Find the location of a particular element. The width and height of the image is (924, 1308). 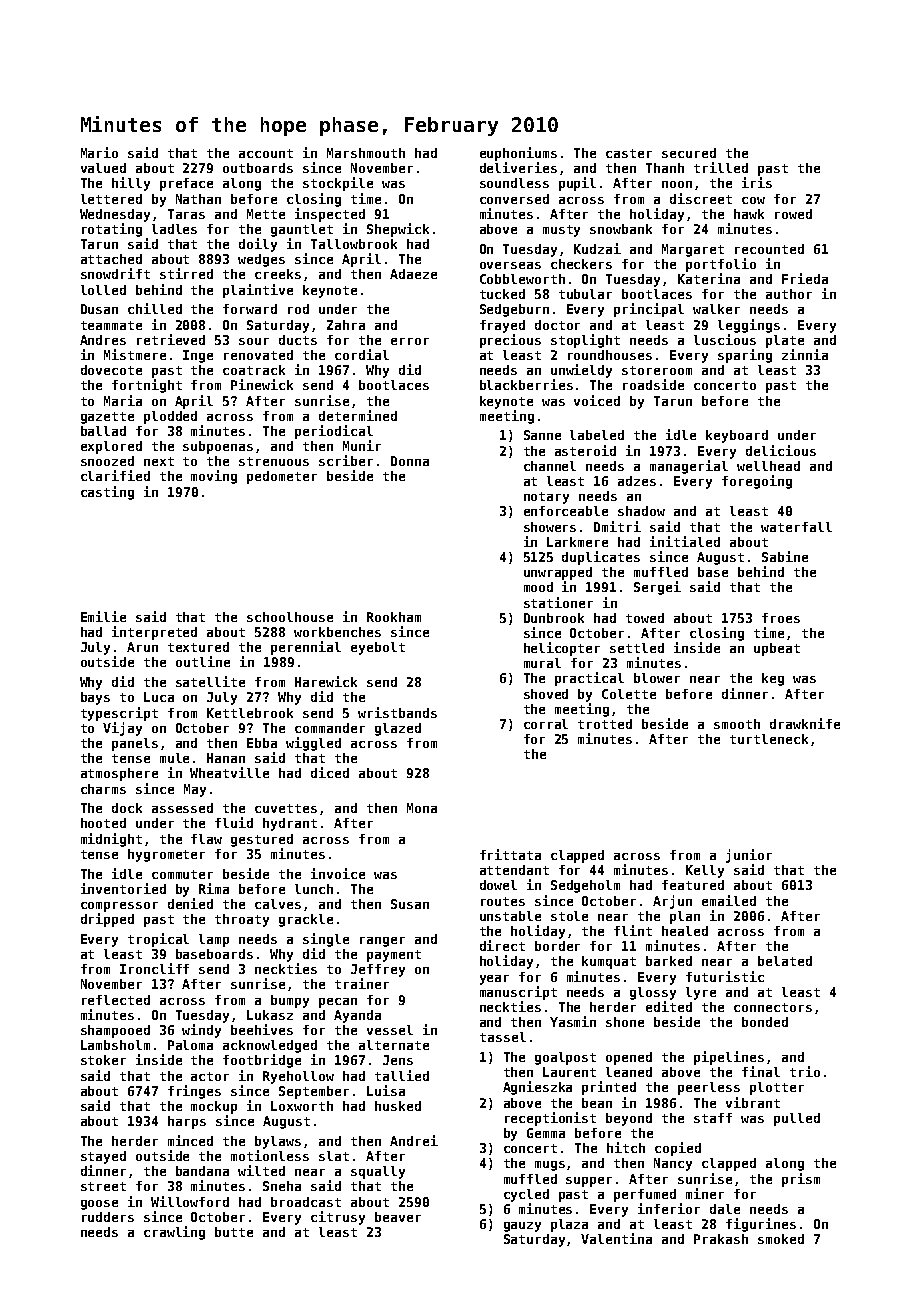

Margaret is located at coordinates (693, 250).
